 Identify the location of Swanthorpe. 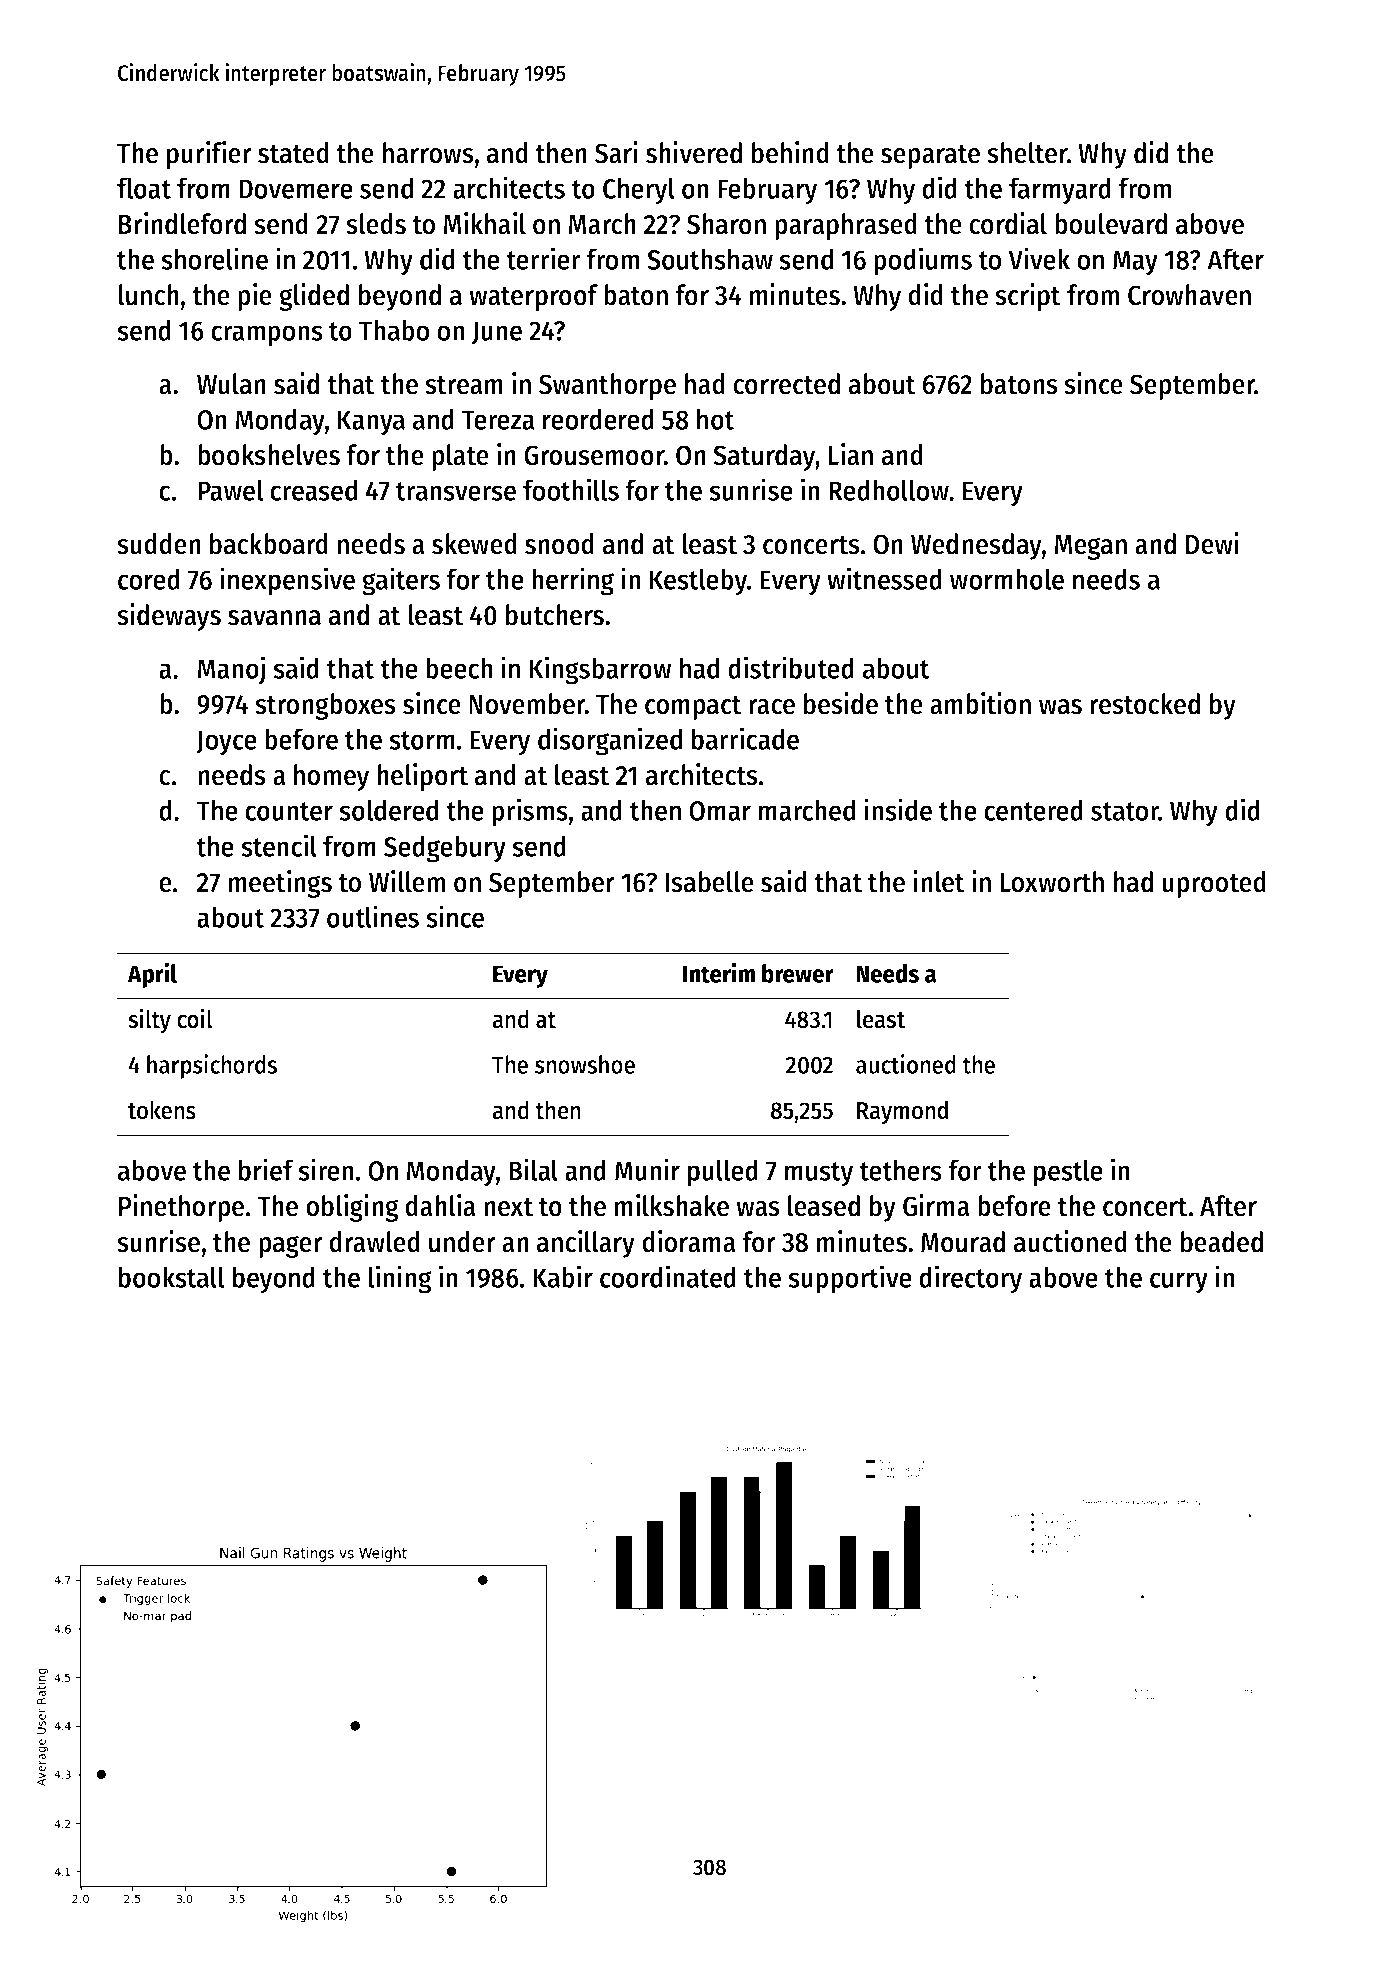
(607, 386).
